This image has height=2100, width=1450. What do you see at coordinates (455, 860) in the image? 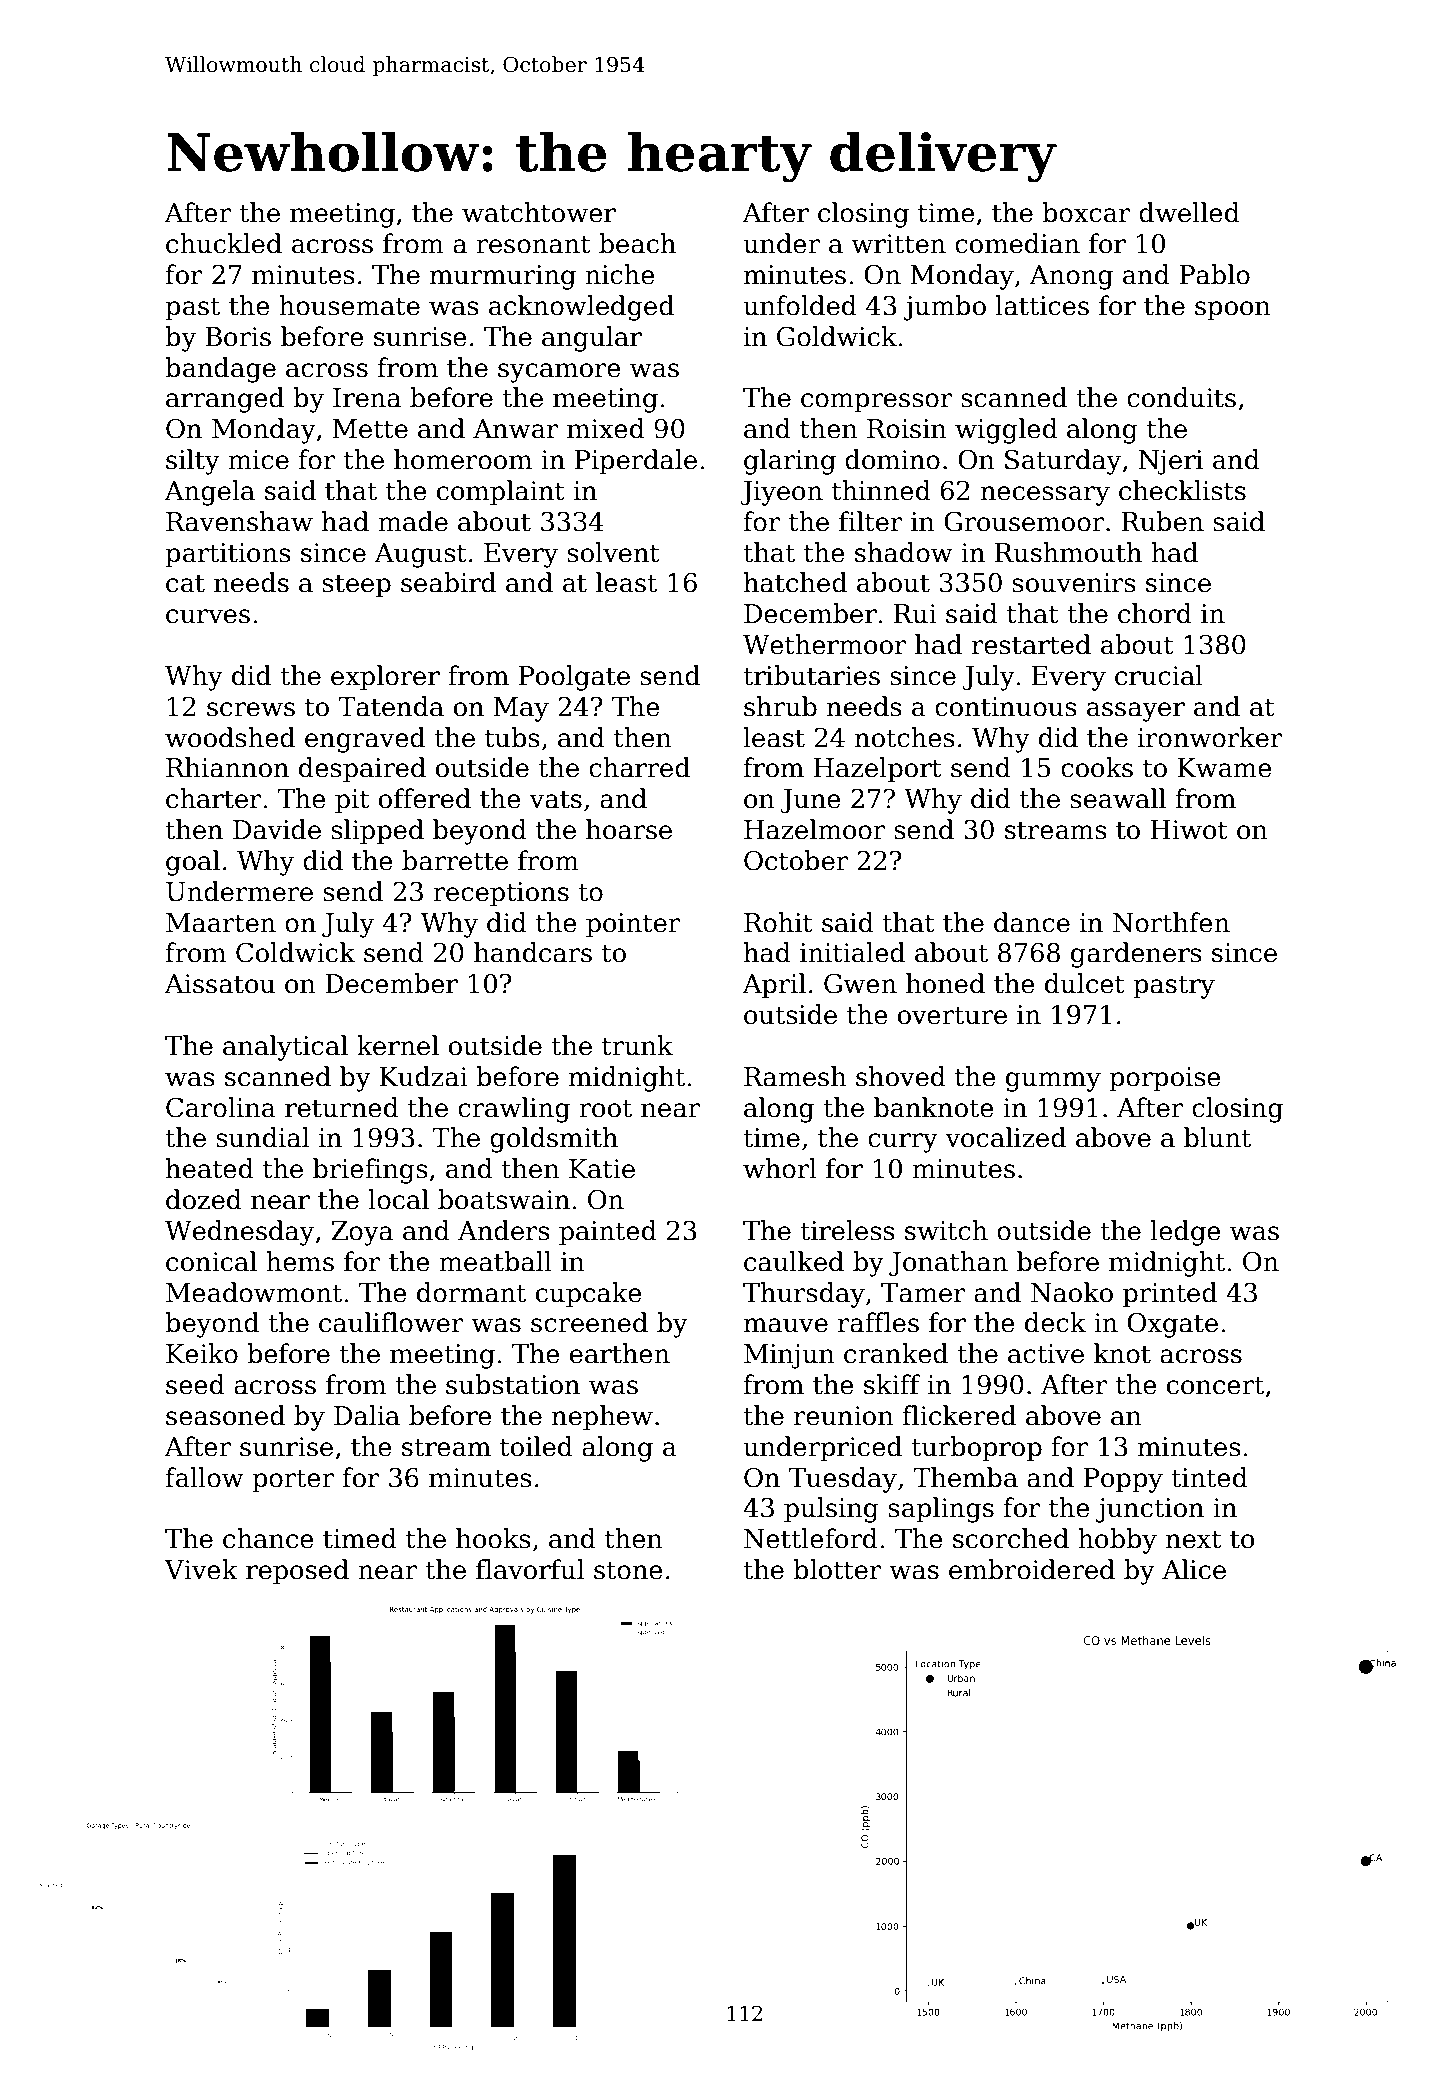
I see `barrette` at bounding box center [455, 860].
